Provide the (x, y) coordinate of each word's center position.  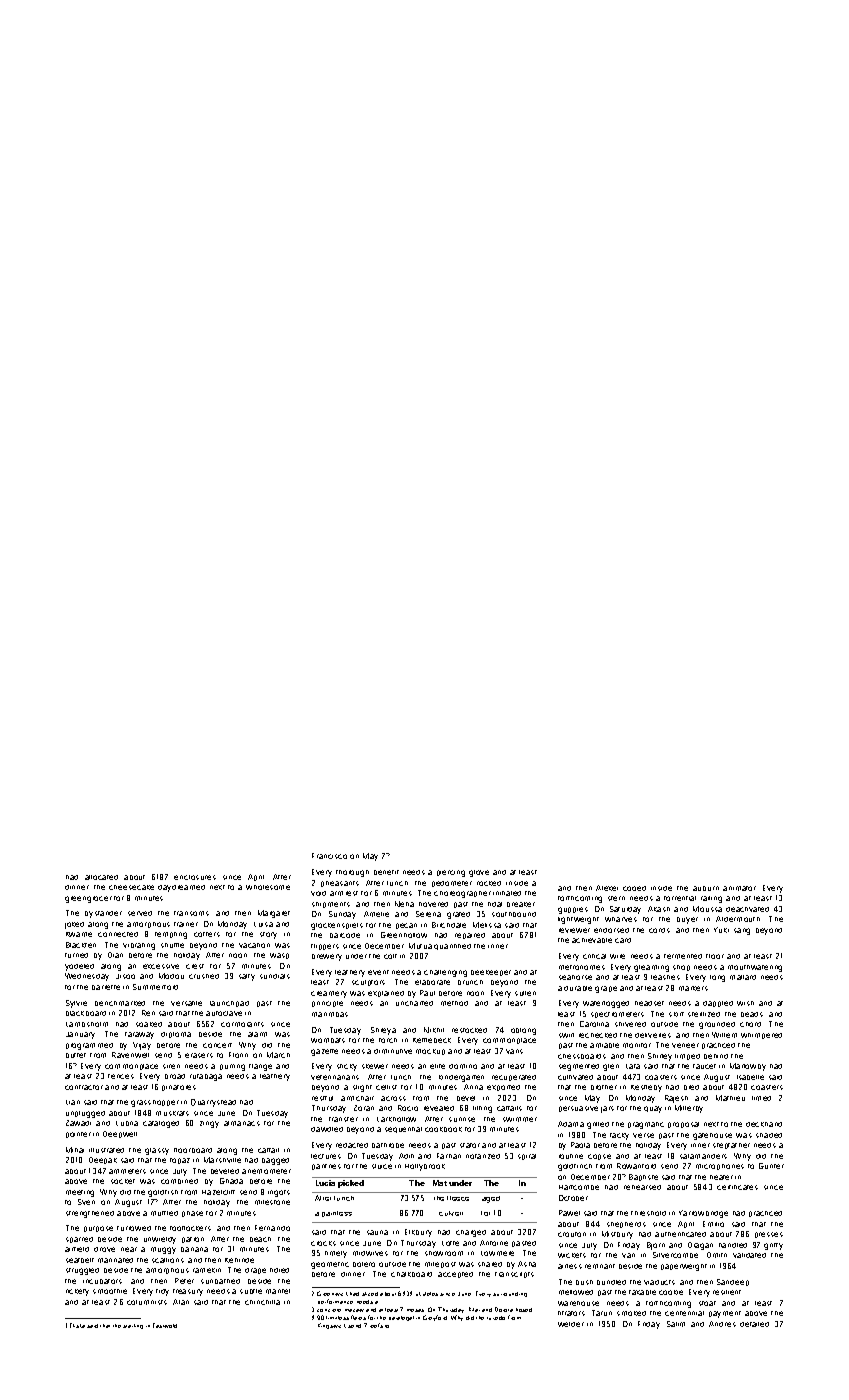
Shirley (660, 1057)
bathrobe (388, 1145)
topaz (180, 1161)
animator (739, 888)
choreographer (462, 894)
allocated (101, 877)
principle (327, 1004)
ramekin (207, 1270)
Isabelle (750, 1077)
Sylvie (76, 1004)
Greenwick (332, 1293)
